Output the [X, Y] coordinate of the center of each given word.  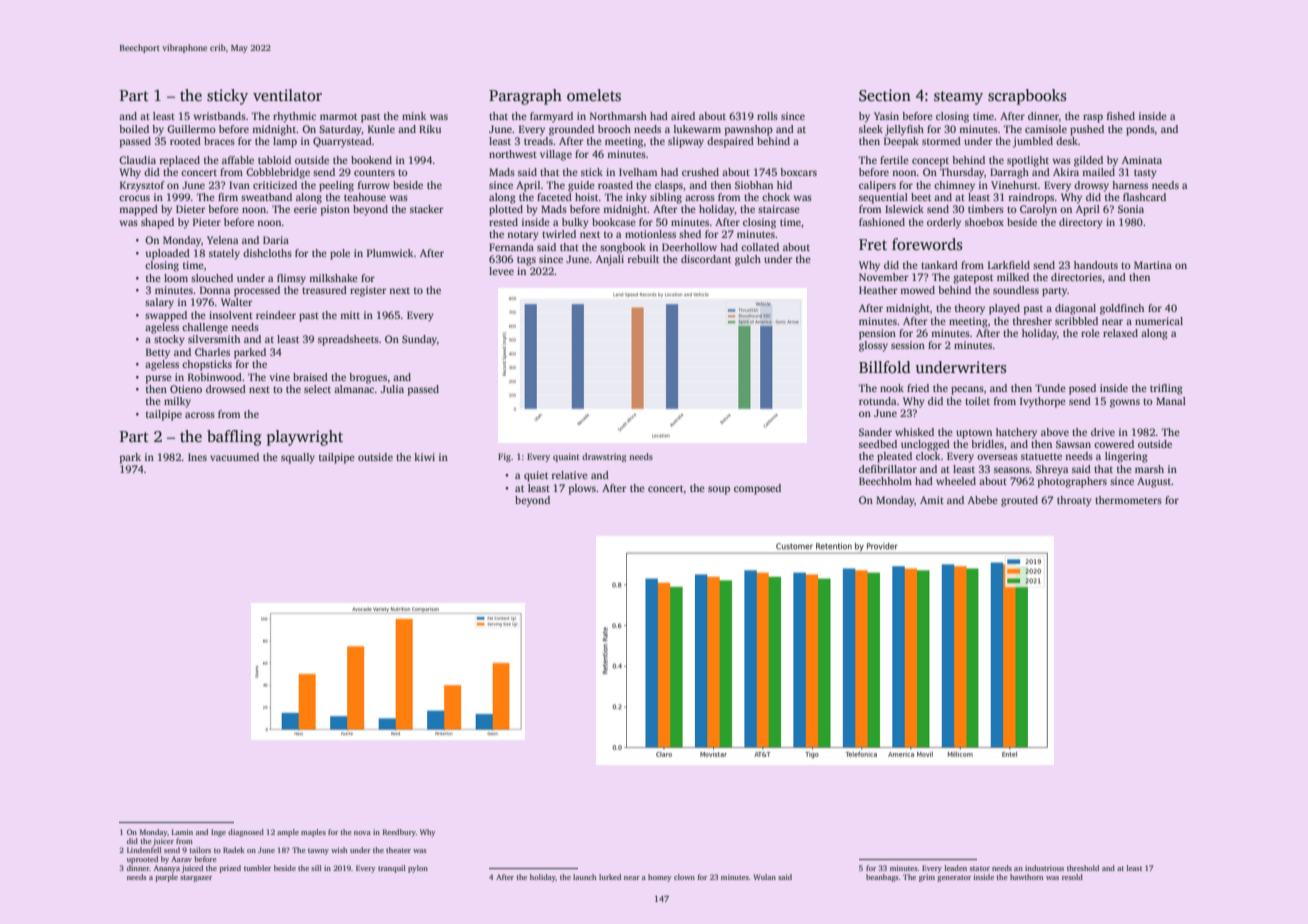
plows [582, 489]
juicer [163, 842]
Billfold [885, 367]
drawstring [604, 457]
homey [660, 878]
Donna [215, 290]
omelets [594, 95]
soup [719, 490]
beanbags [882, 878]
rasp [1093, 118]
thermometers [1128, 500]
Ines [197, 457]
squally [298, 458]
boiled [134, 129]
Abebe [983, 500]
